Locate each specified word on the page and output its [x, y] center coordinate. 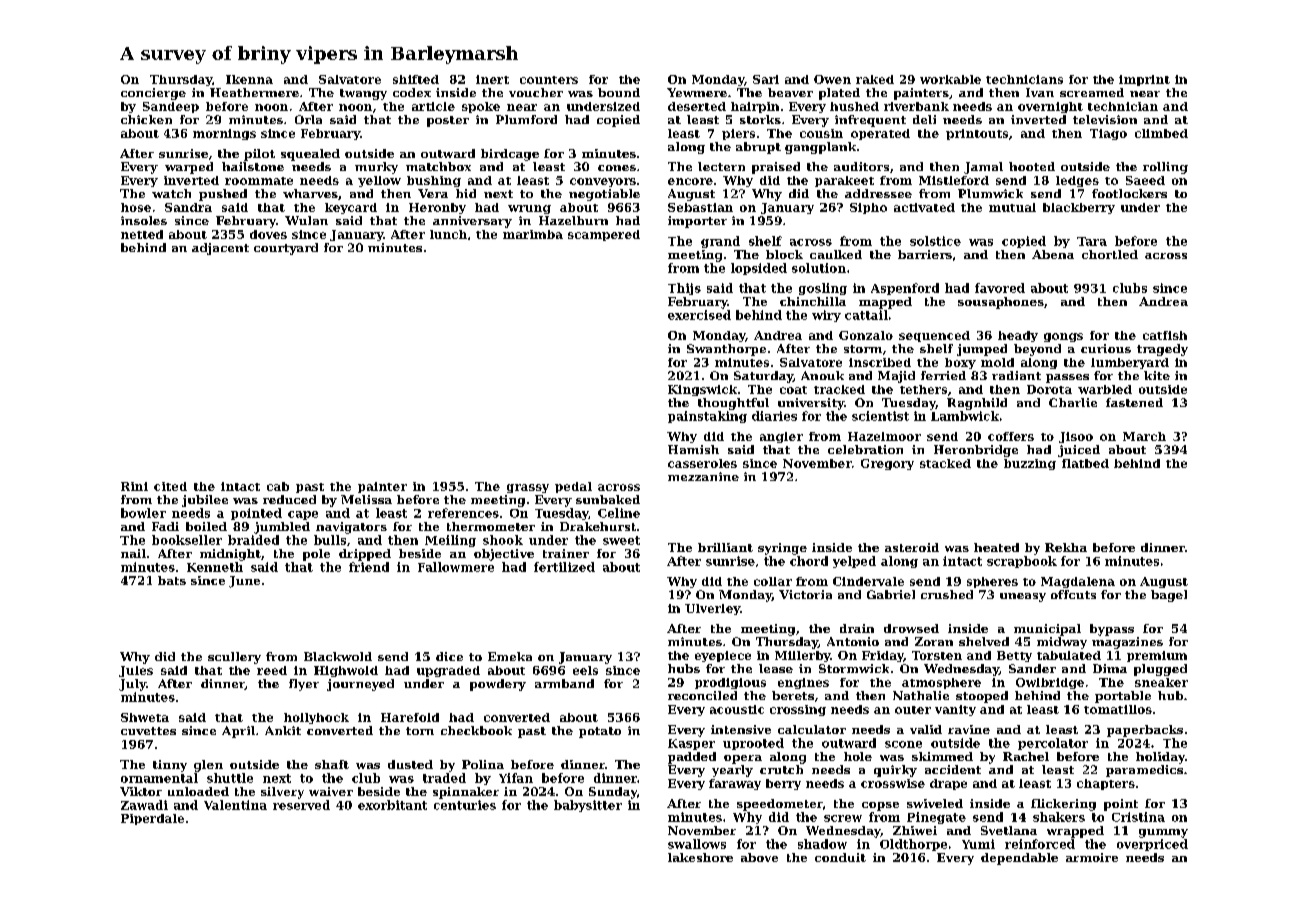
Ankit [283, 730]
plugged [1160, 670]
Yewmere [697, 92]
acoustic [737, 709]
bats [172, 580]
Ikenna [249, 79]
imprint [1144, 80]
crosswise [893, 783]
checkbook [476, 730]
